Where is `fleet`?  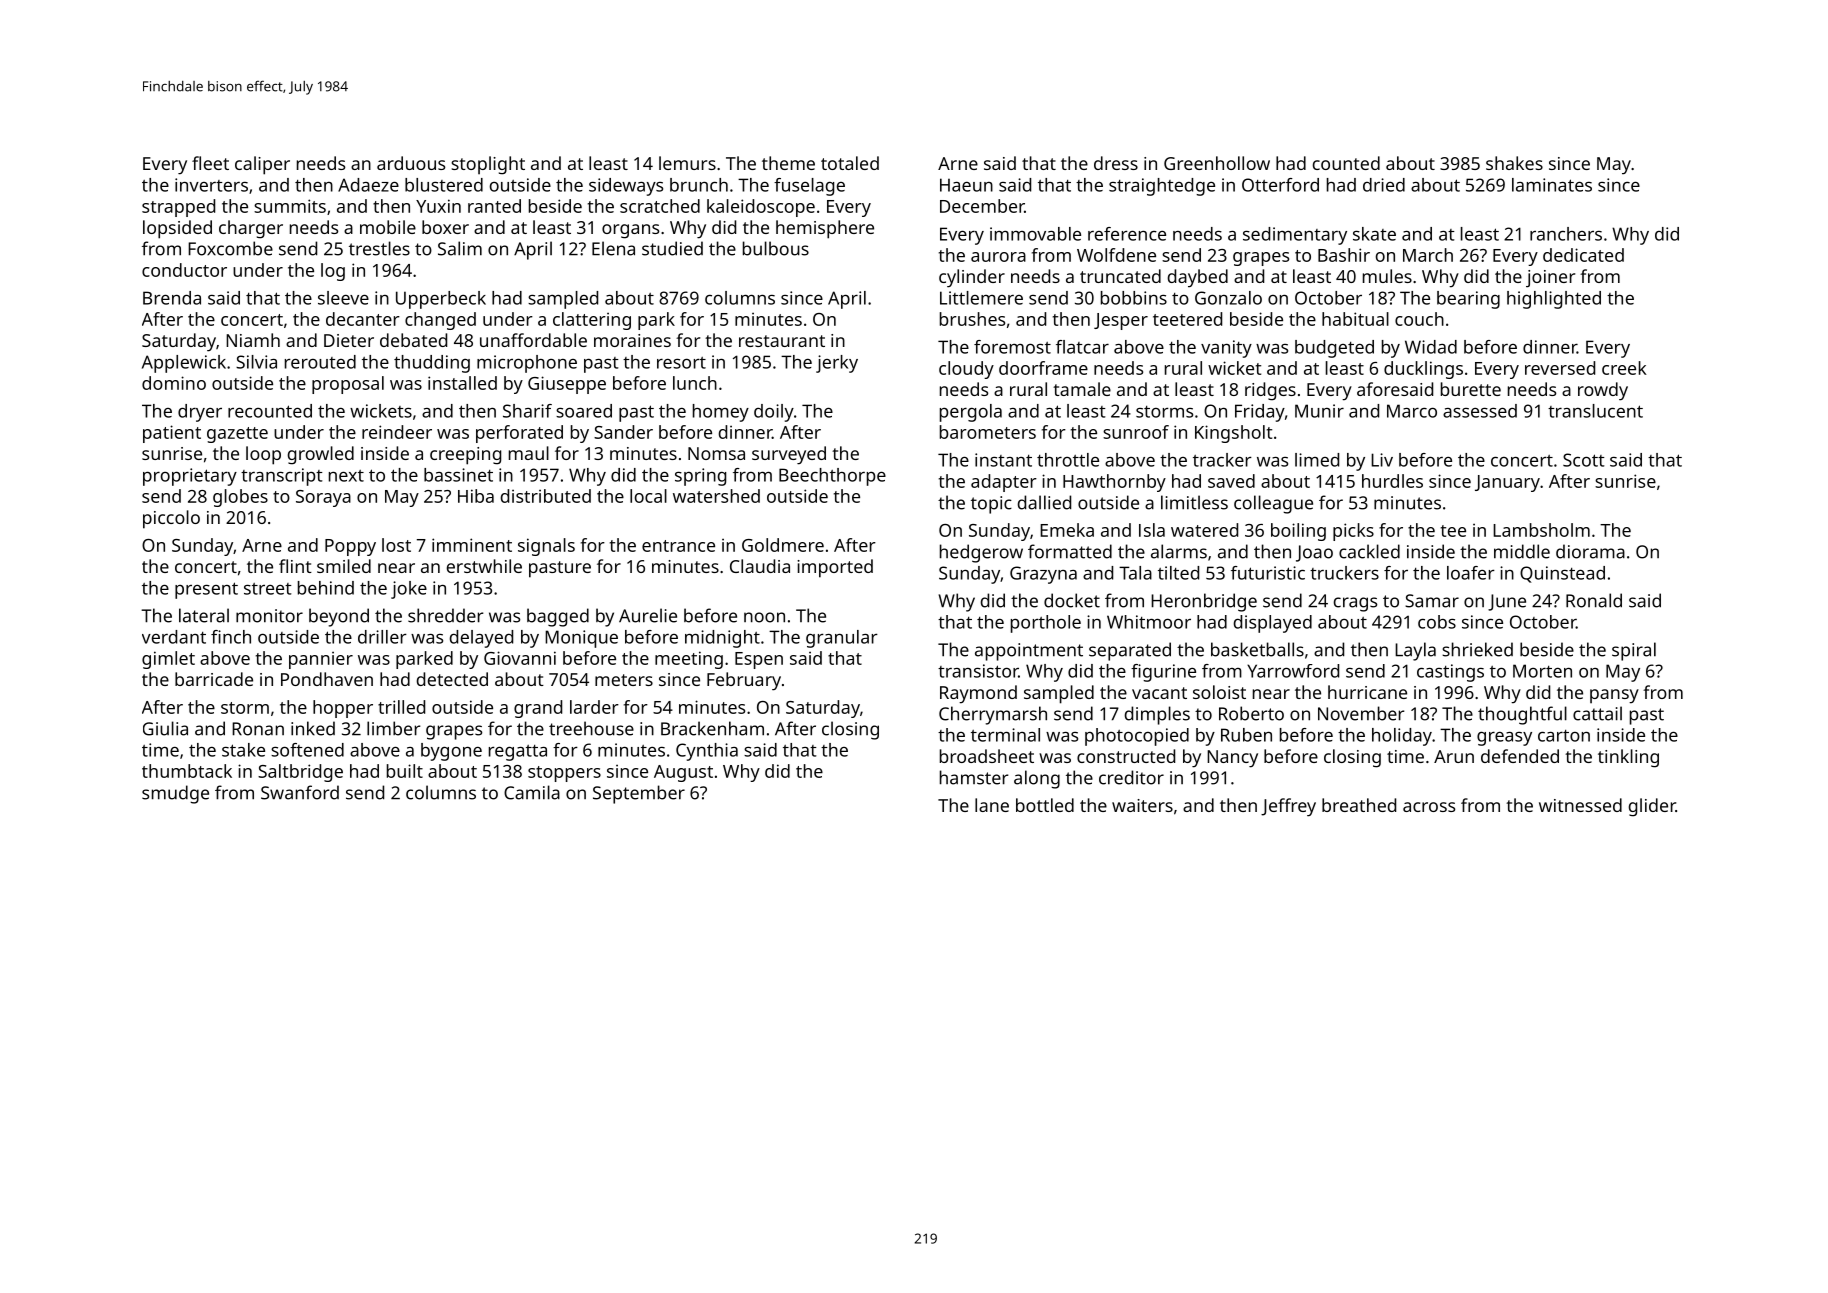 fleet is located at coordinates (210, 163).
